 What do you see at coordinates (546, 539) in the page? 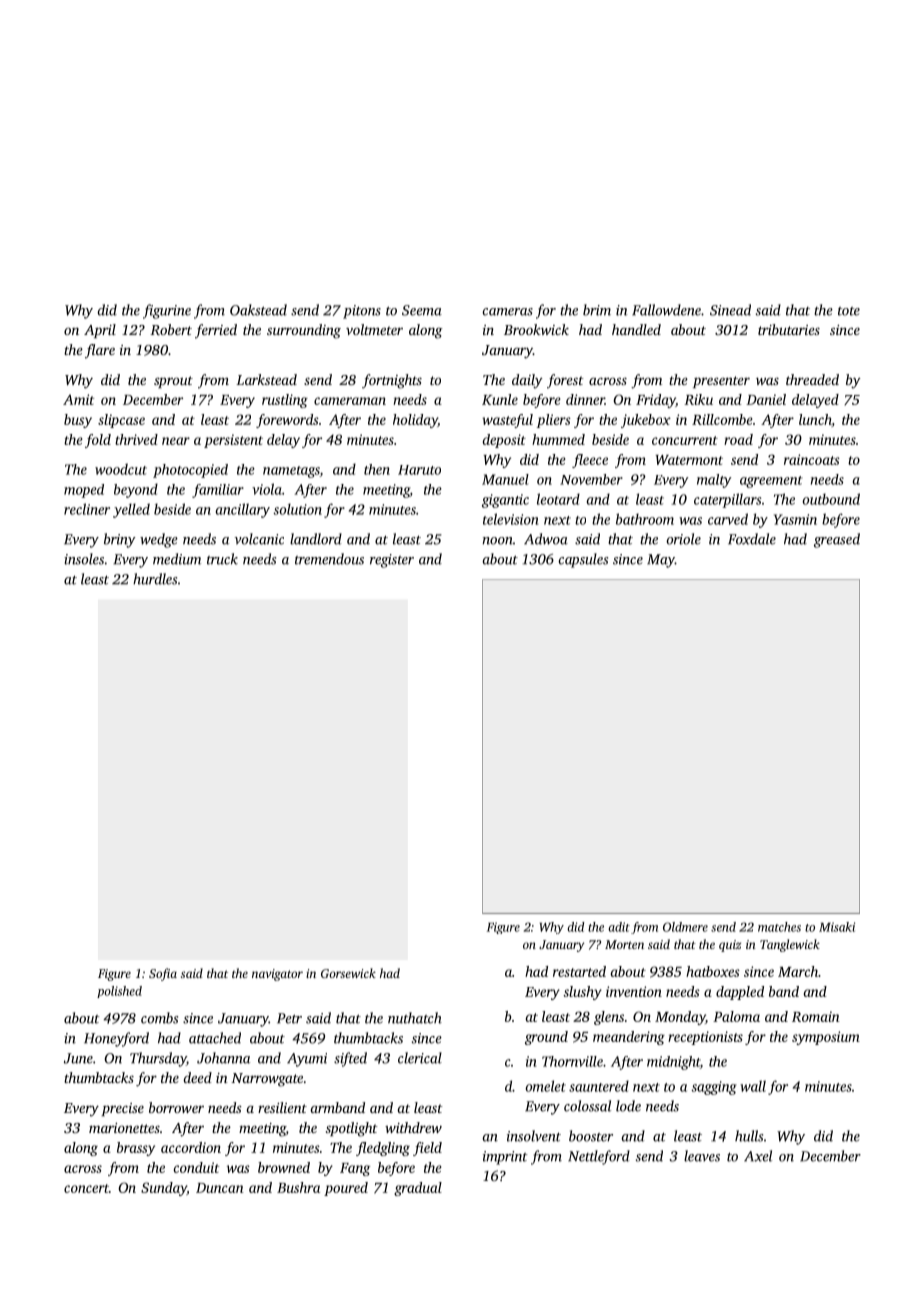
I see `Adwoa` at bounding box center [546, 539].
